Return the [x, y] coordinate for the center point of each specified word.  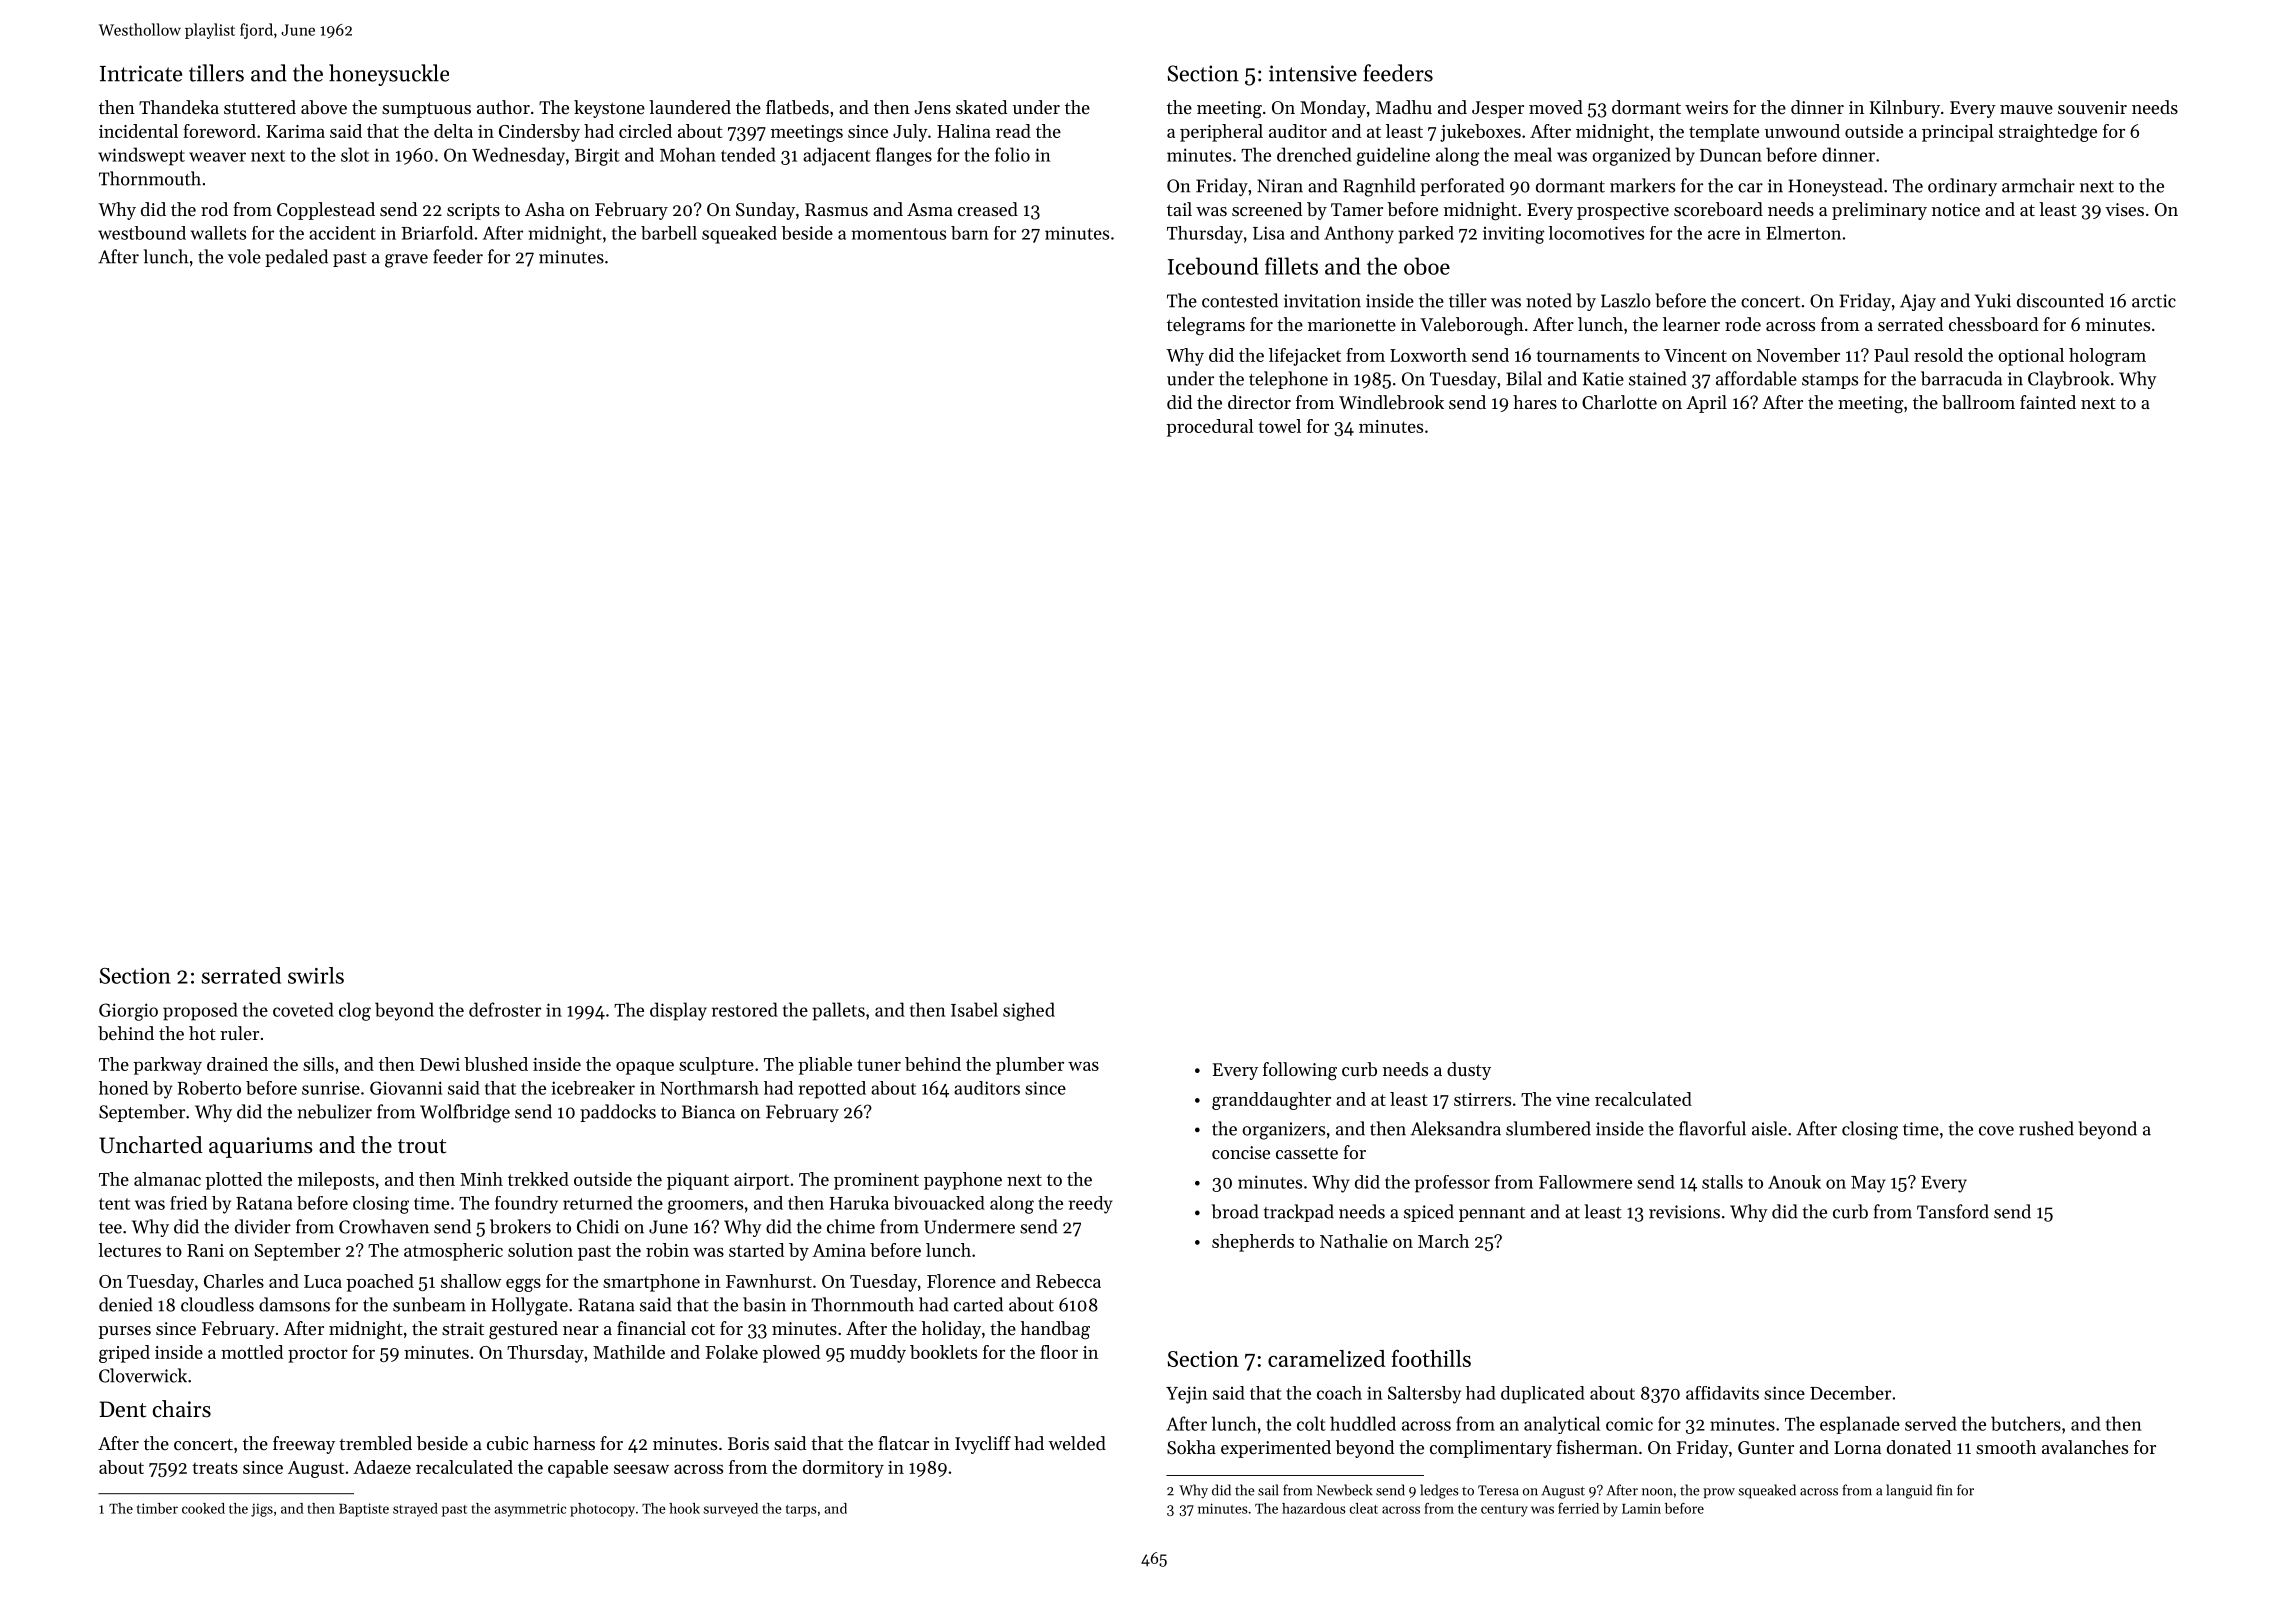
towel [1279, 426]
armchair [2038, 185]
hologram [2107, 357]
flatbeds [797, 107]
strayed [415, 1510]
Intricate [141, 73]
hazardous [1314, 1508]
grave [406, 261]
